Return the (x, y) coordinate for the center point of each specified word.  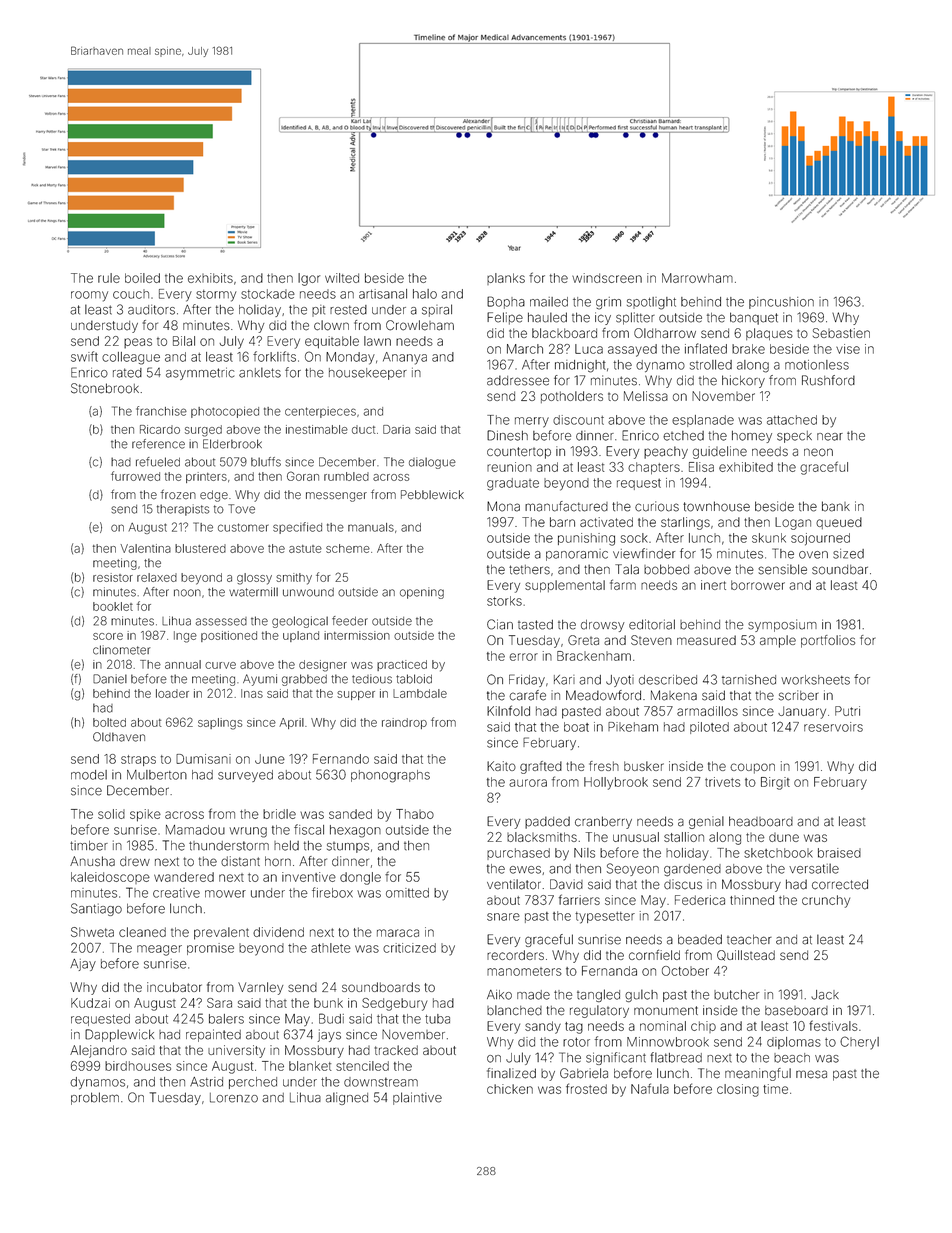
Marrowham (697, 278)
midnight (580, 366)
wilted (342, 278)
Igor (309, 279)
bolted (109, 722)
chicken (510, 1089)
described (668, 680)
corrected (840, 884)
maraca (398, 933)
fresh (604, 766)
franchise (161, 411)
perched (253, 1083)
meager (159, 950)
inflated (706, 348)
